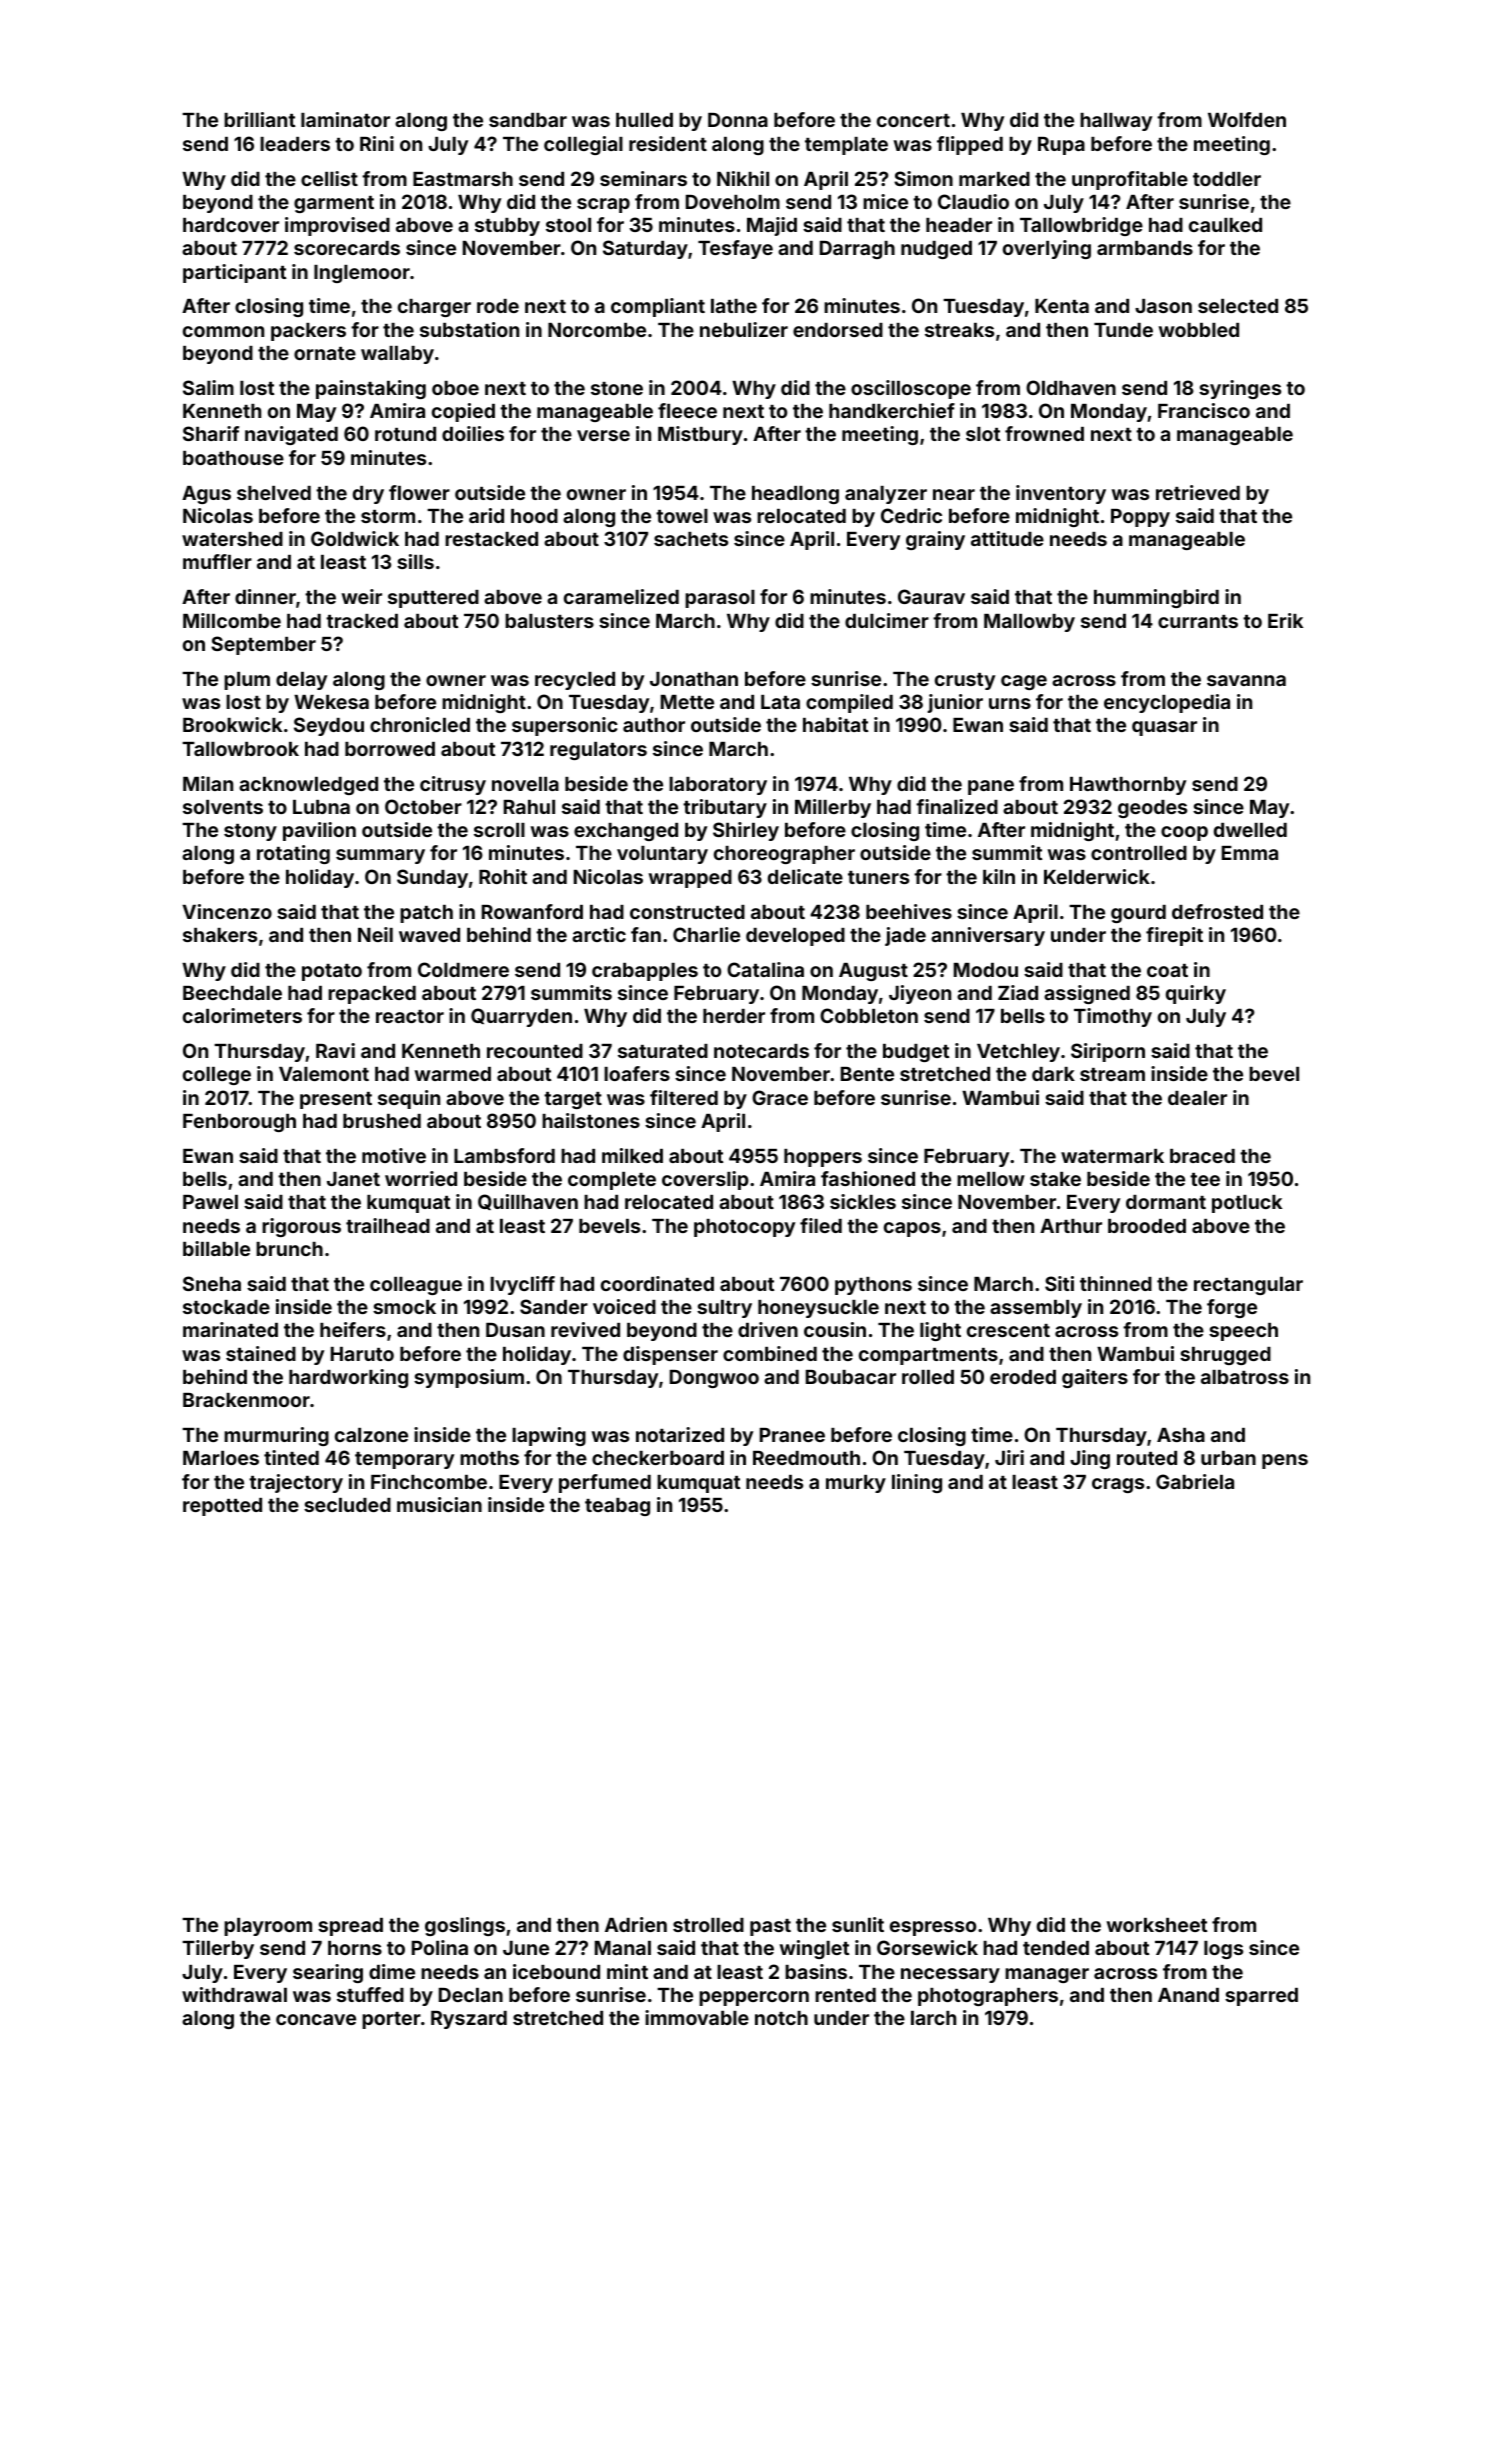 The image size is (1496, 2464). What do you see at coordinates (208, 783) in the screenshot?
I see `Milan` at bounding box center [208, 783].
